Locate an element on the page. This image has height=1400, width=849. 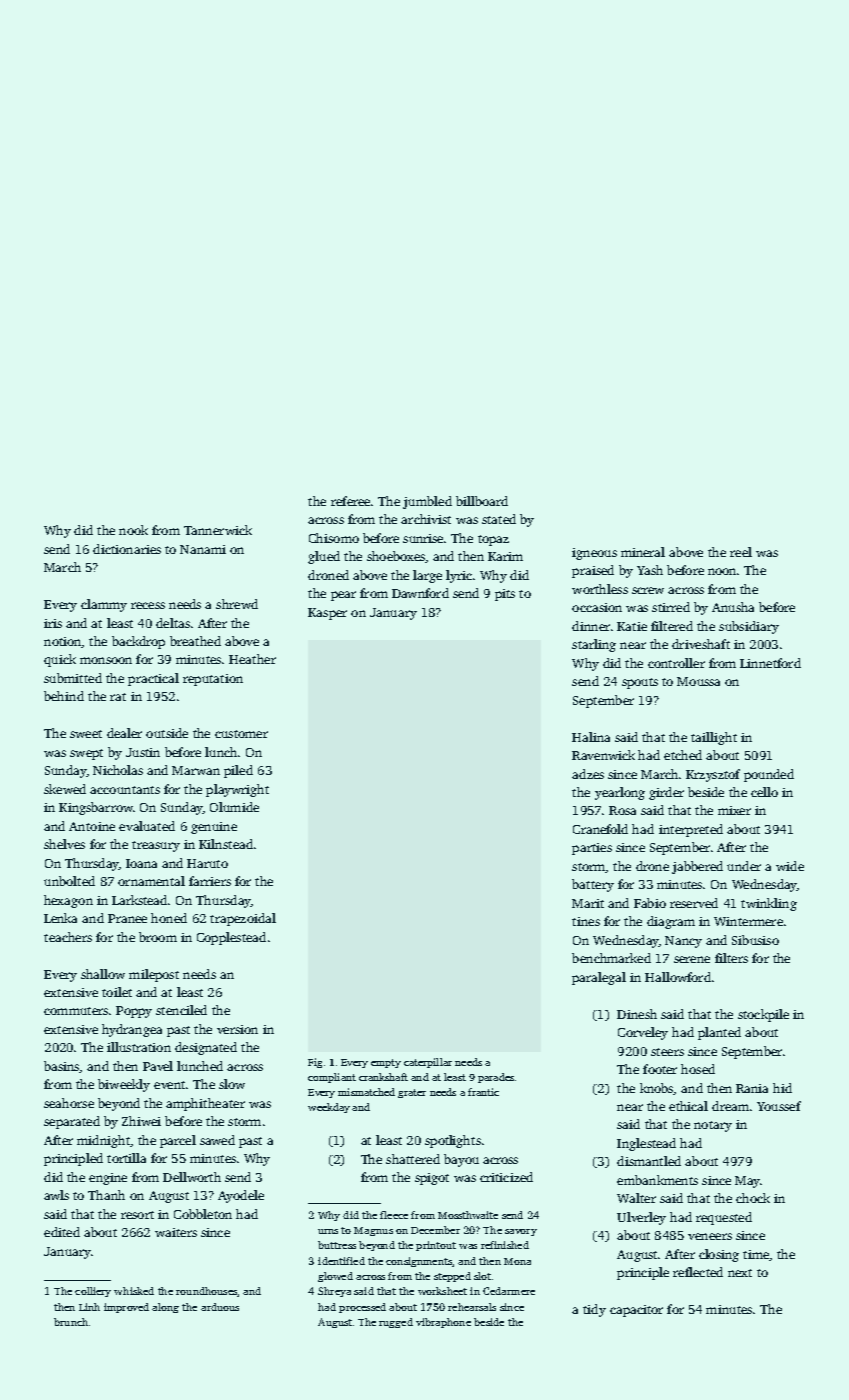
rugged is located at coordinates (396, 1323).
